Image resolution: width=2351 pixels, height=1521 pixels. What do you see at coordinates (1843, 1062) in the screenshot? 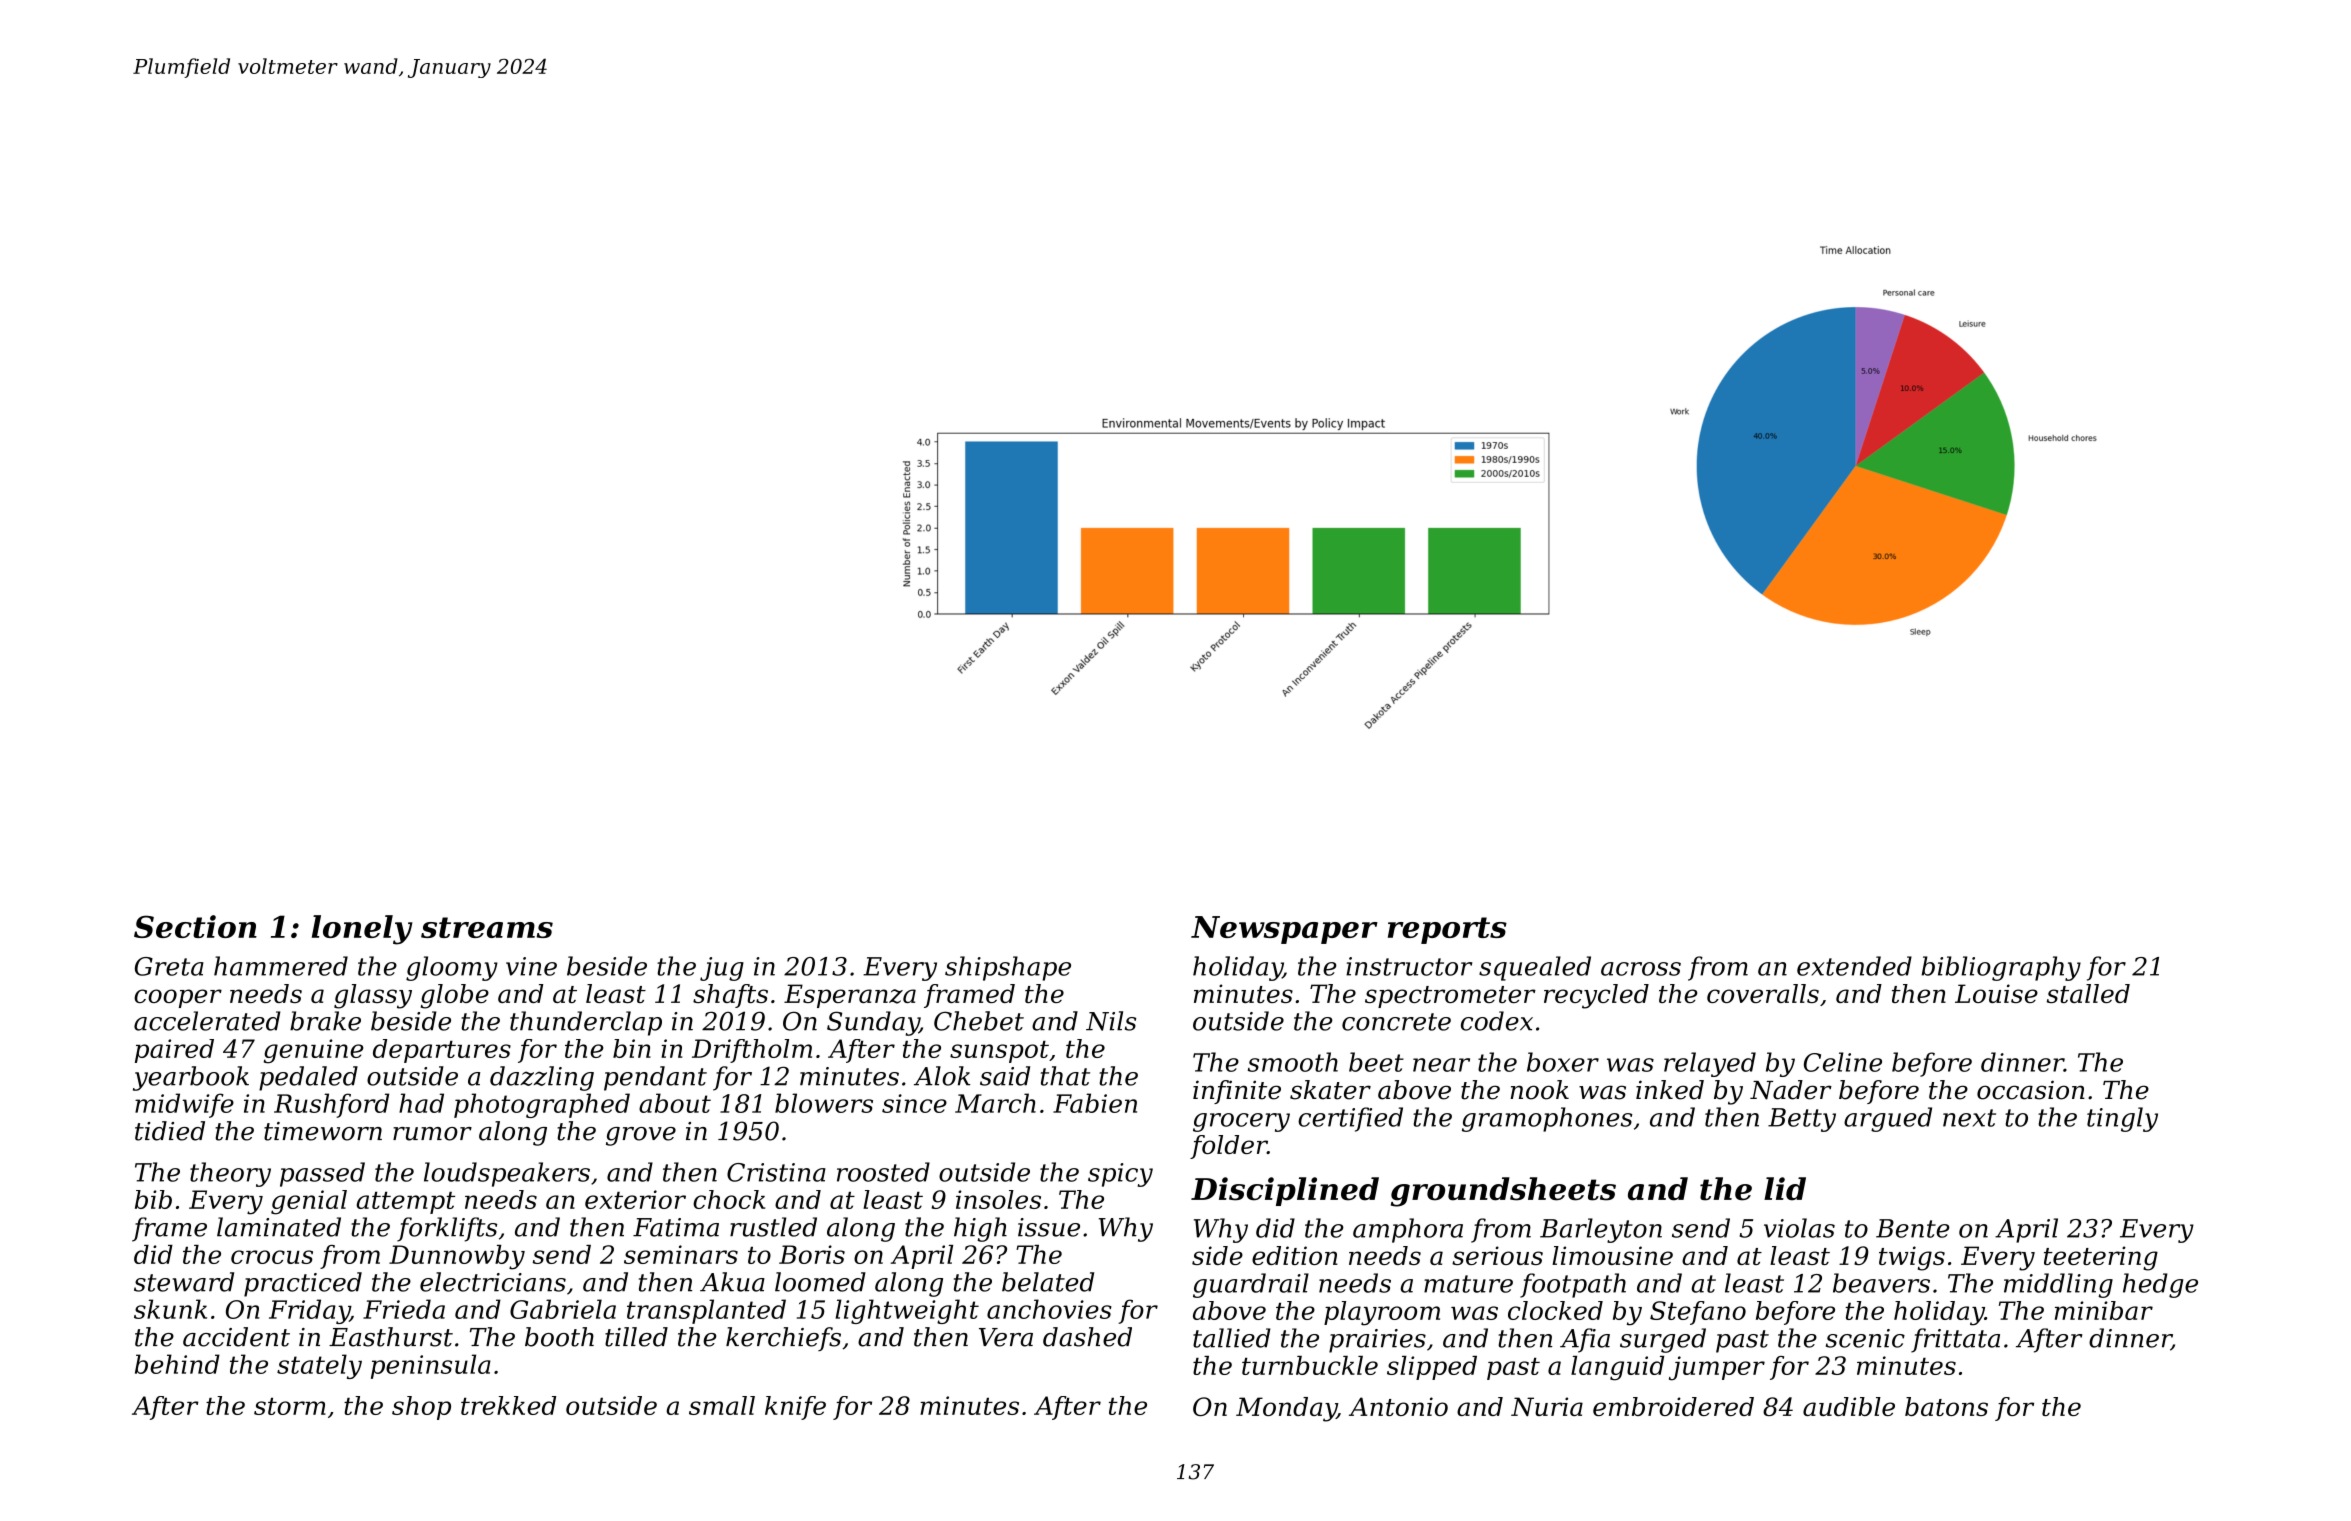
I see `Celine` at bounding box center [1843, 1062].
